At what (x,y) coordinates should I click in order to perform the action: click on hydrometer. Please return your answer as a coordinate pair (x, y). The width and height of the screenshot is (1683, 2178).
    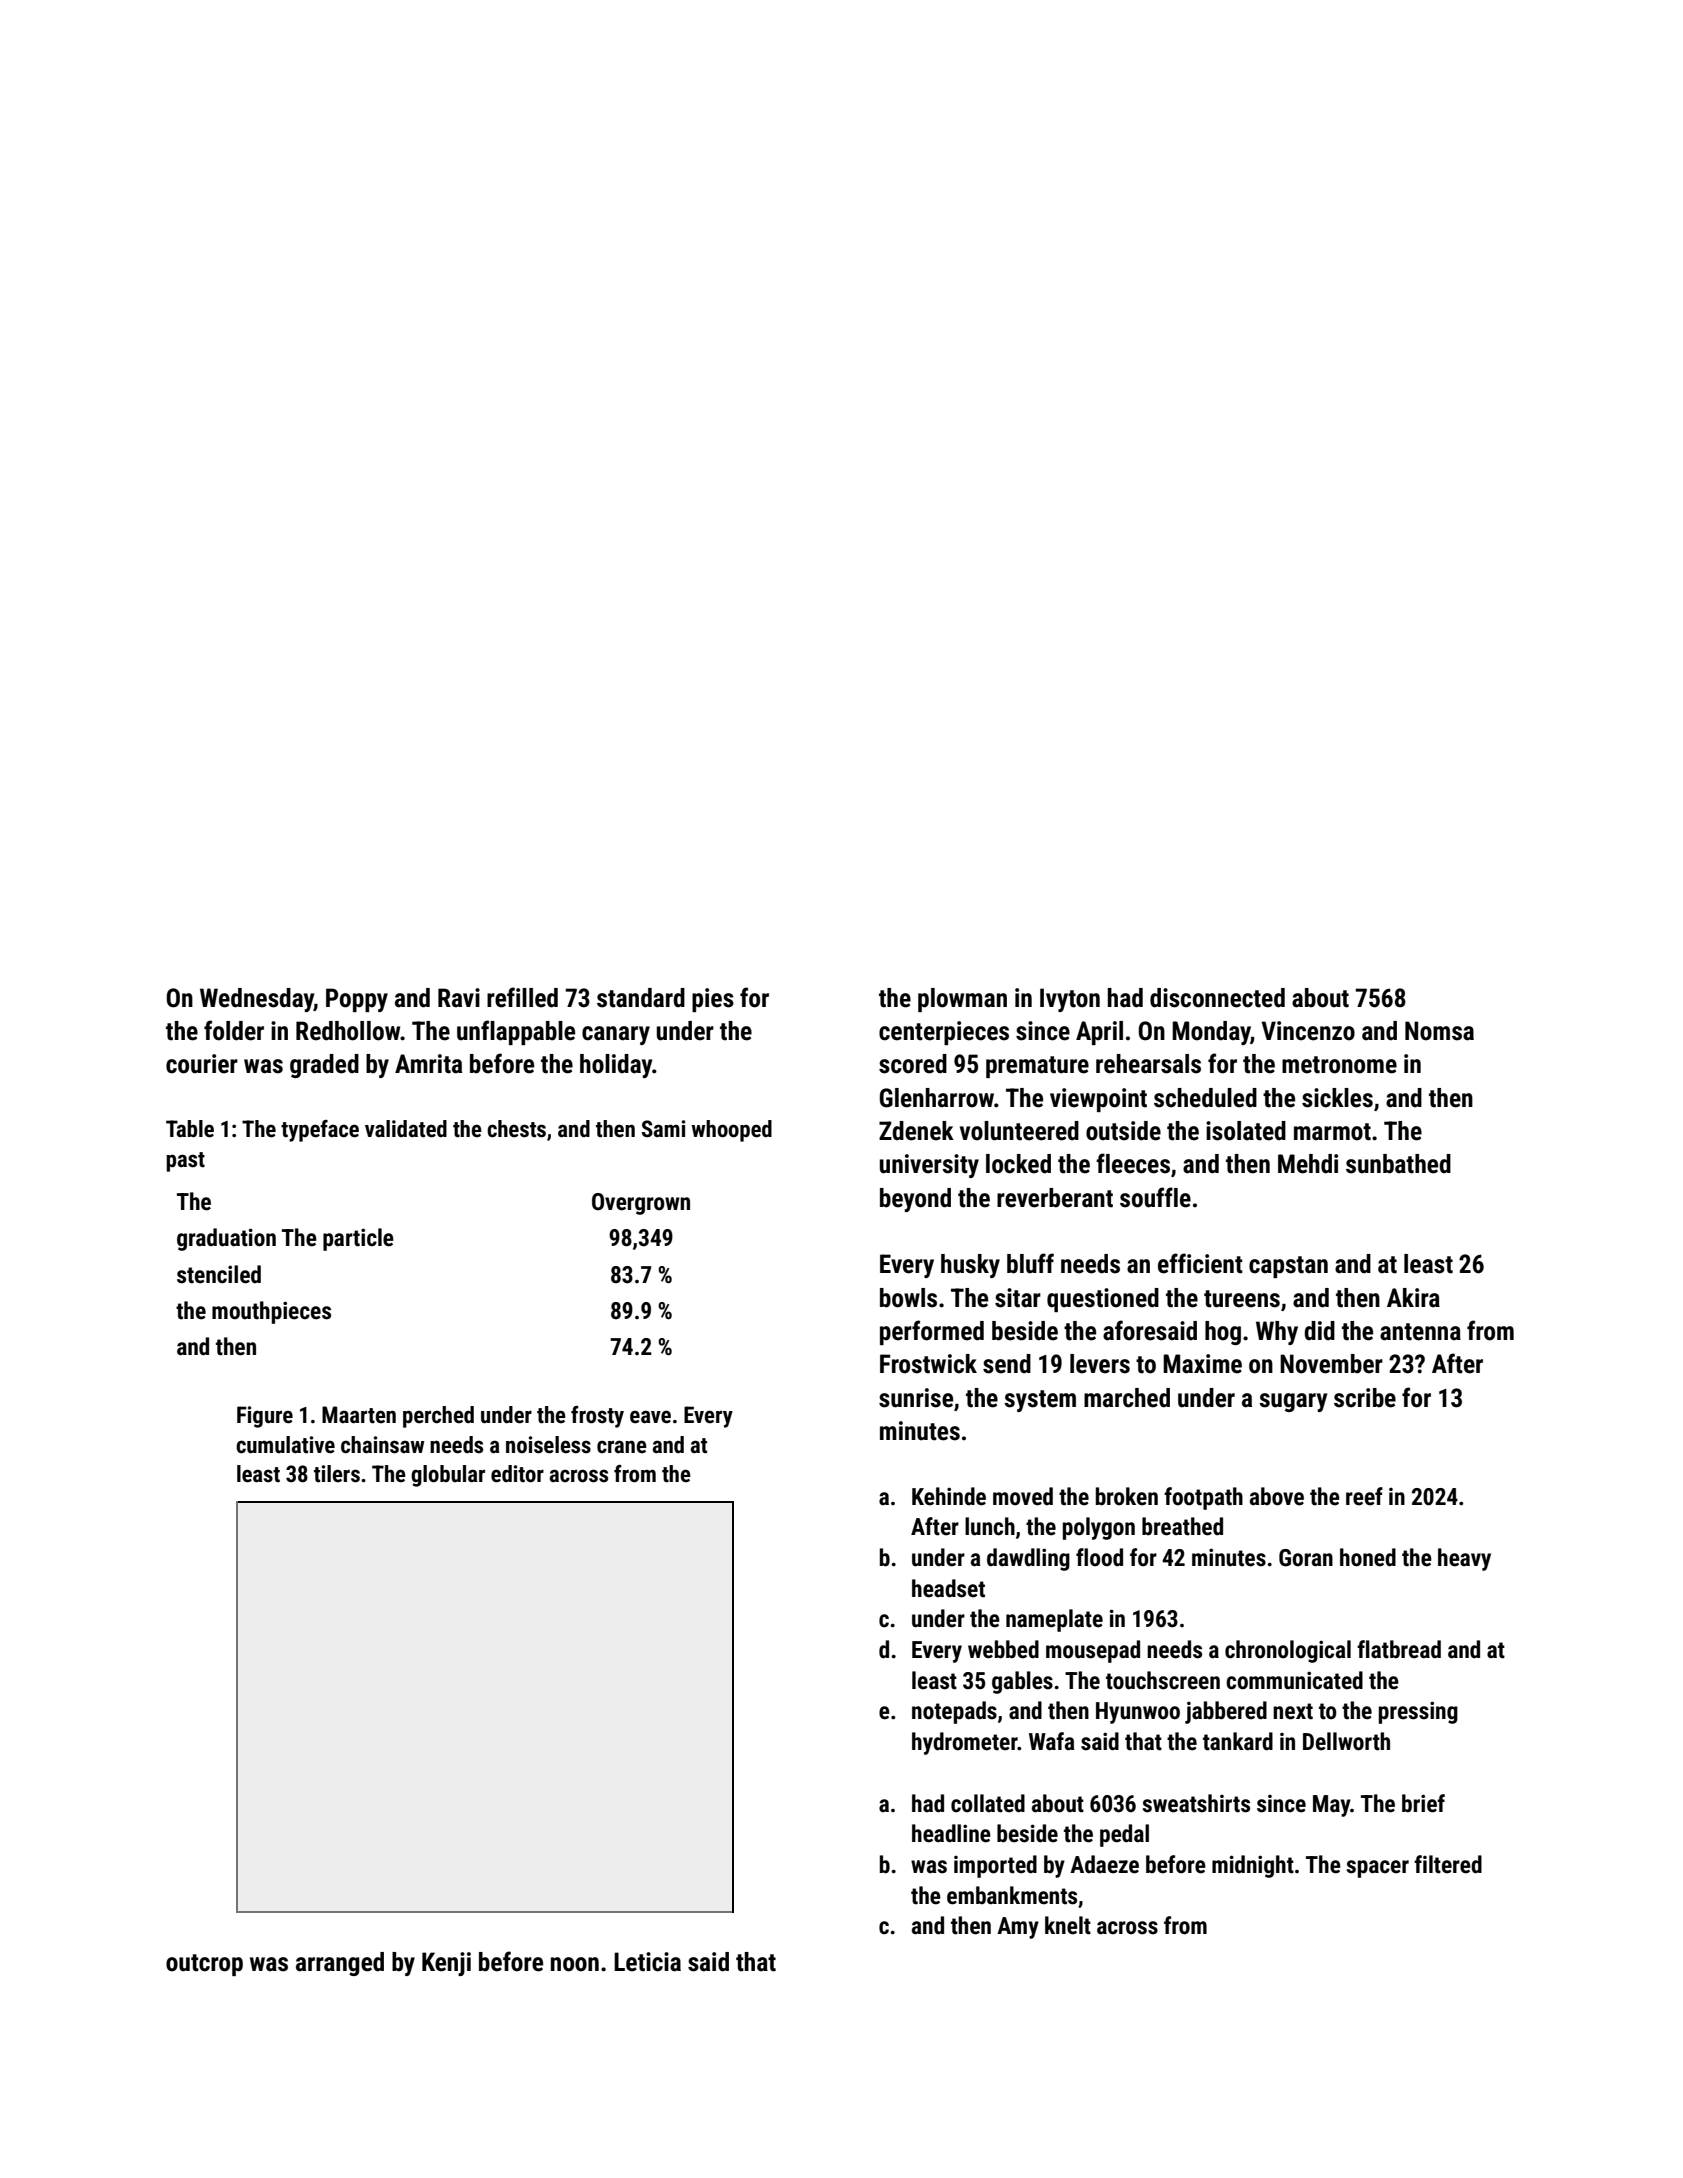
    Looking at the image, I should click on (965, 1743).
